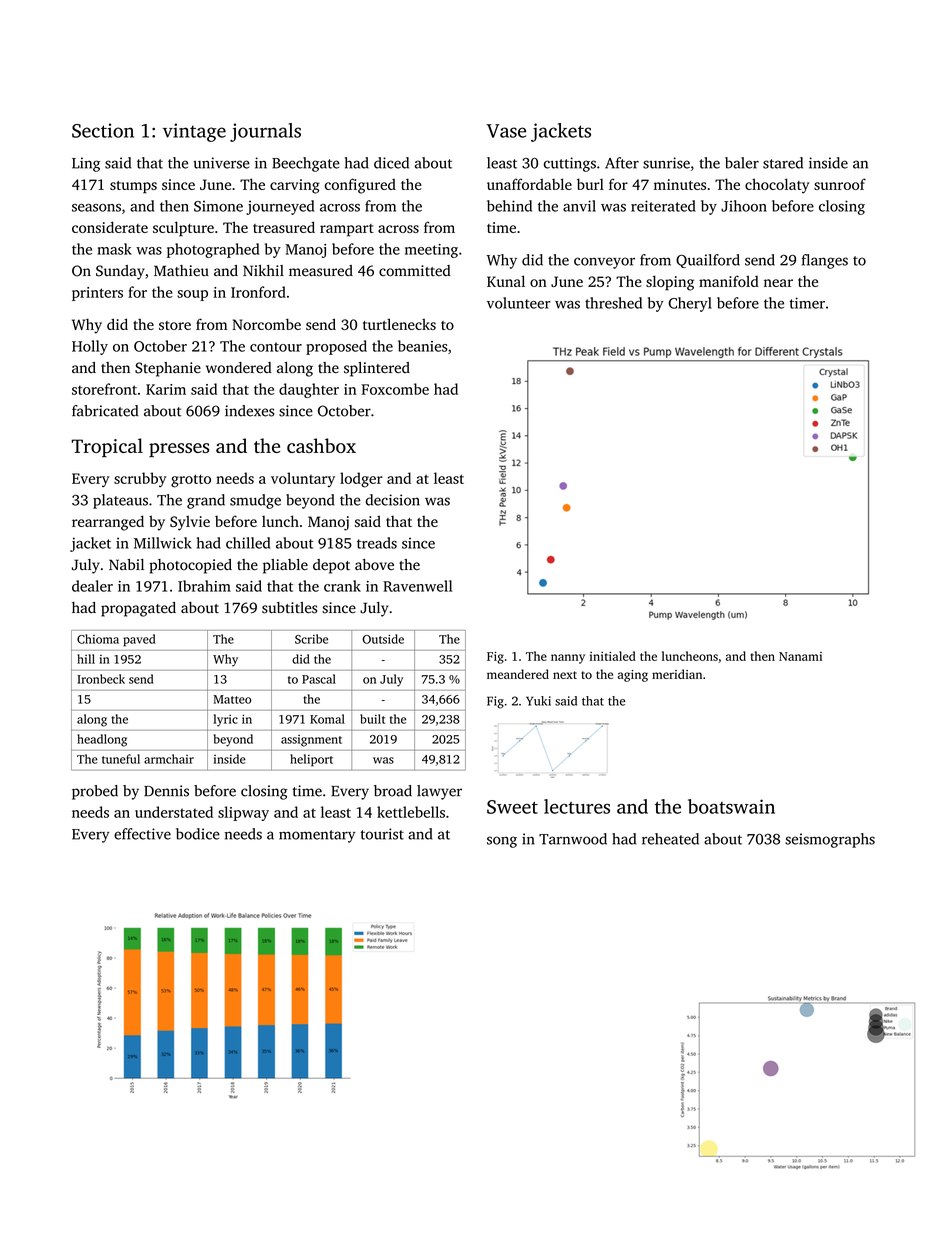 The width and height of the page is (952, 1233). I want to click on lodger, so click(361, 480).
